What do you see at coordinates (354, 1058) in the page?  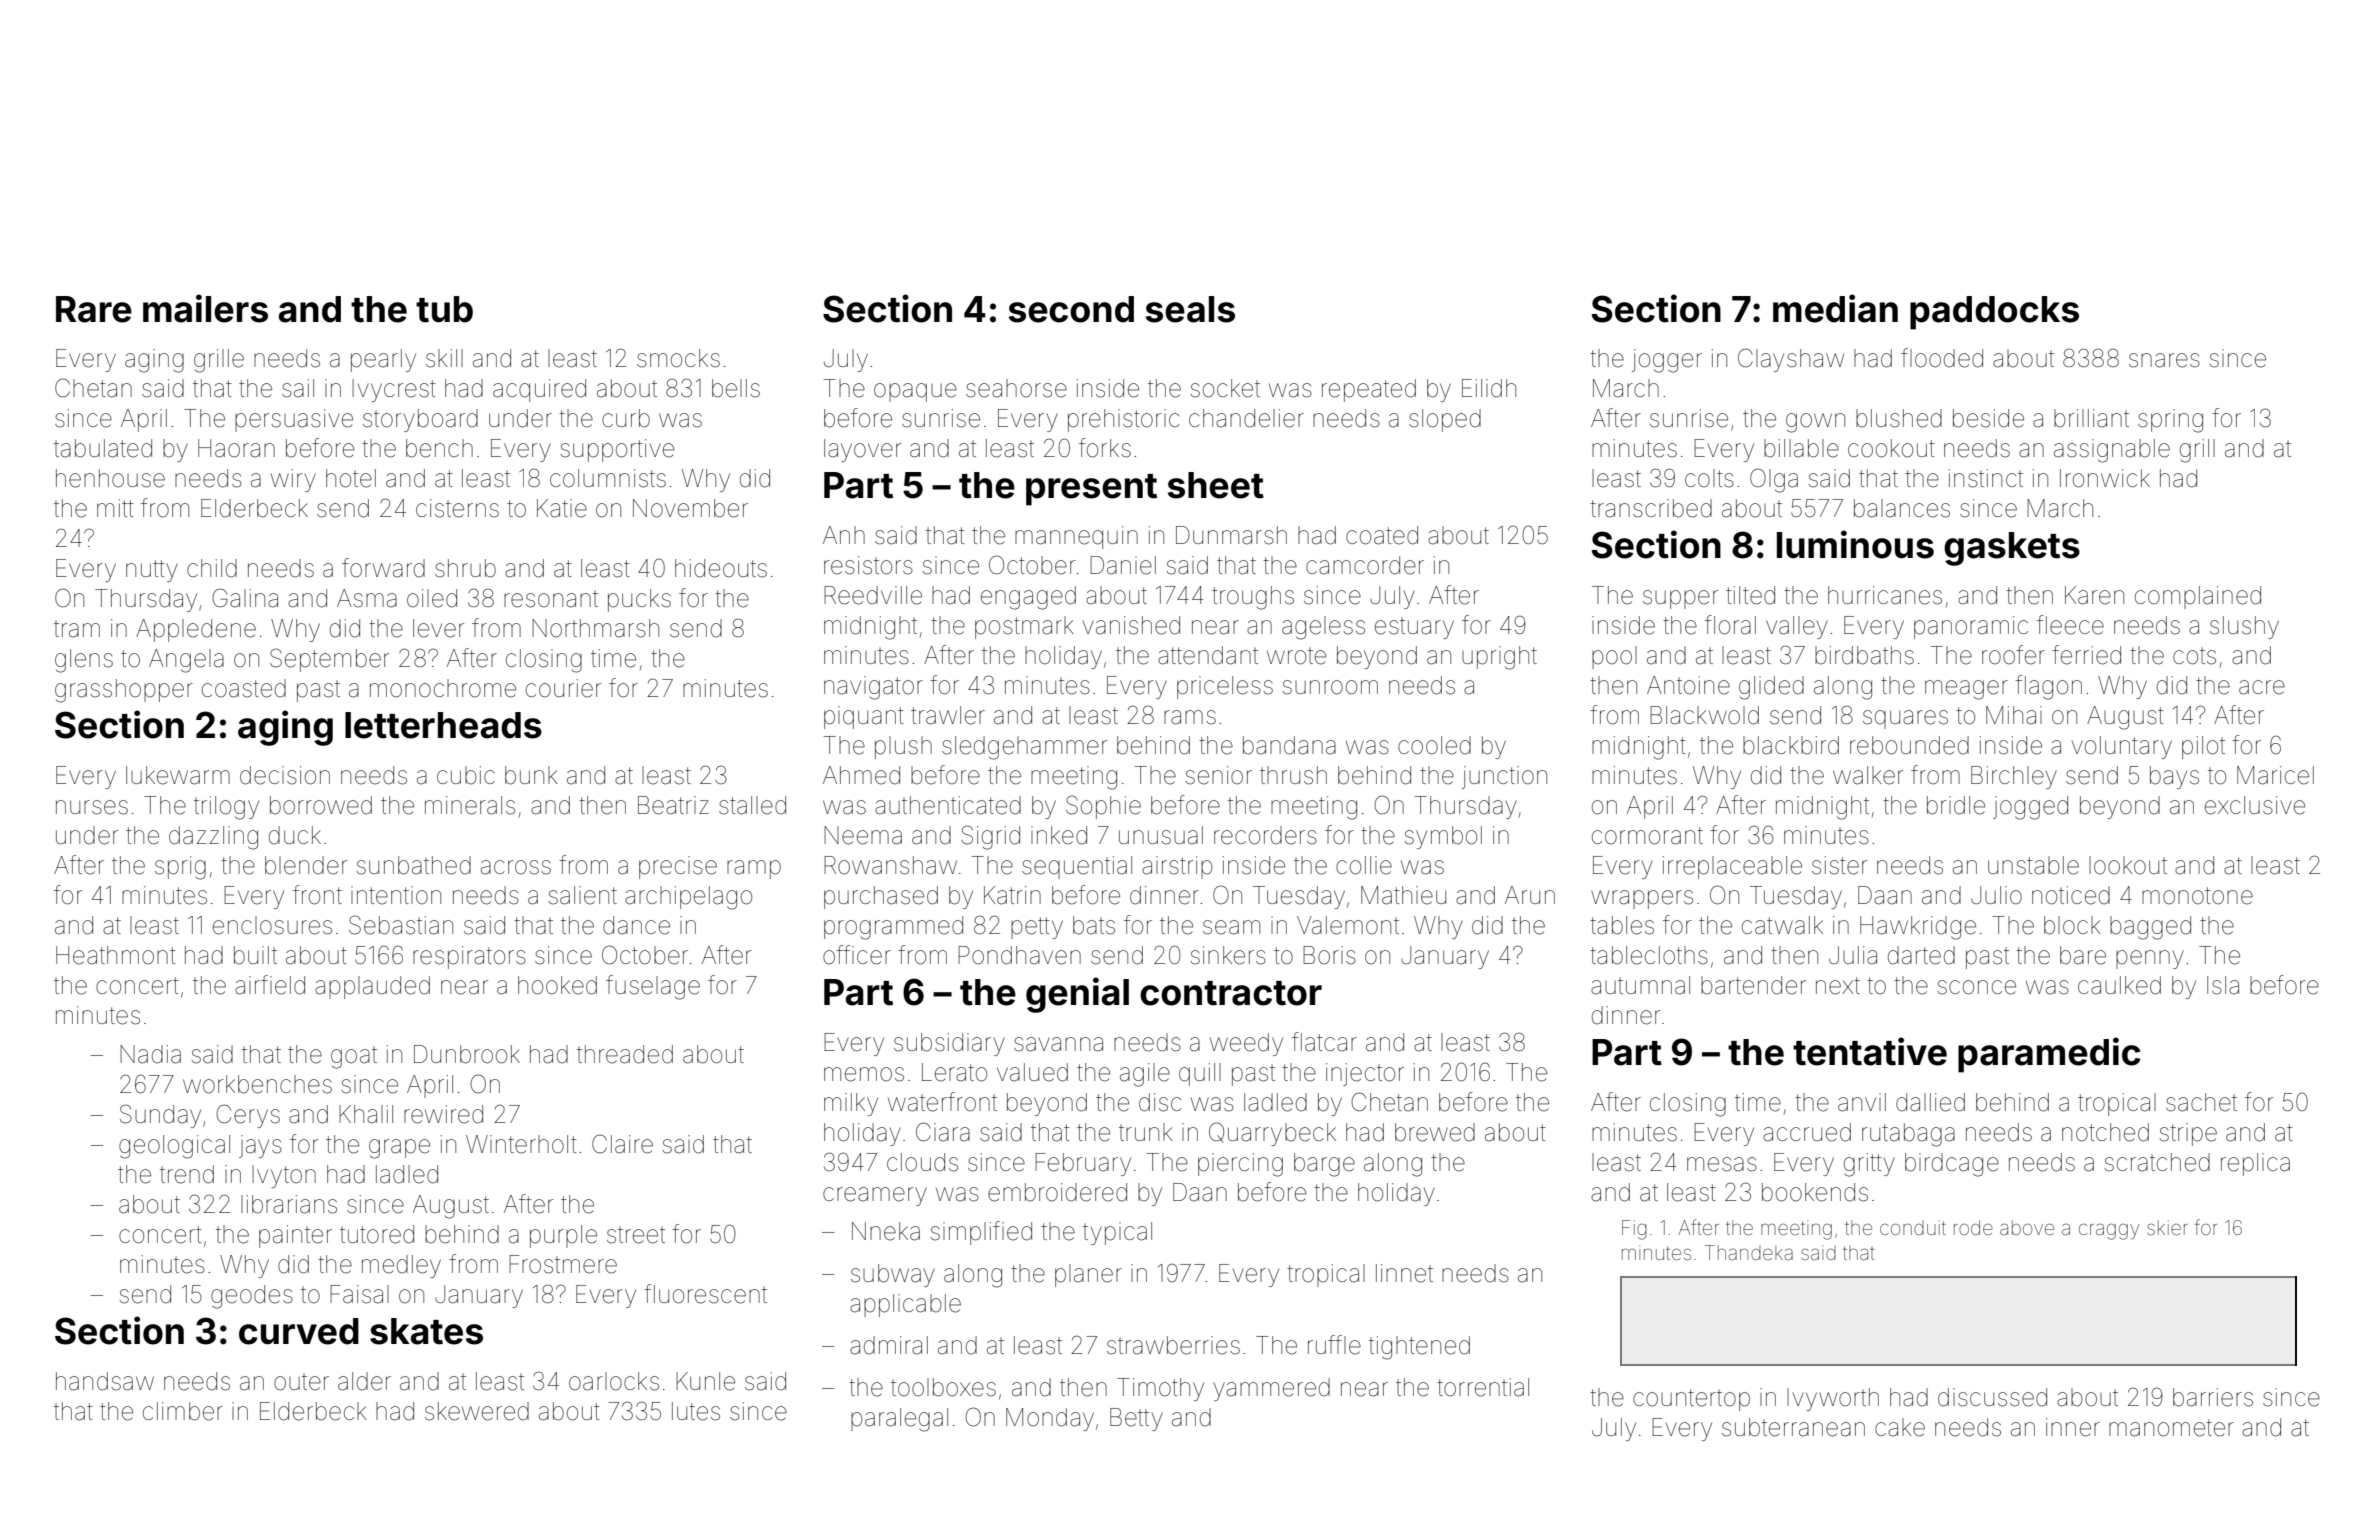 I see `goat` at bounding box center [354, 1058].
